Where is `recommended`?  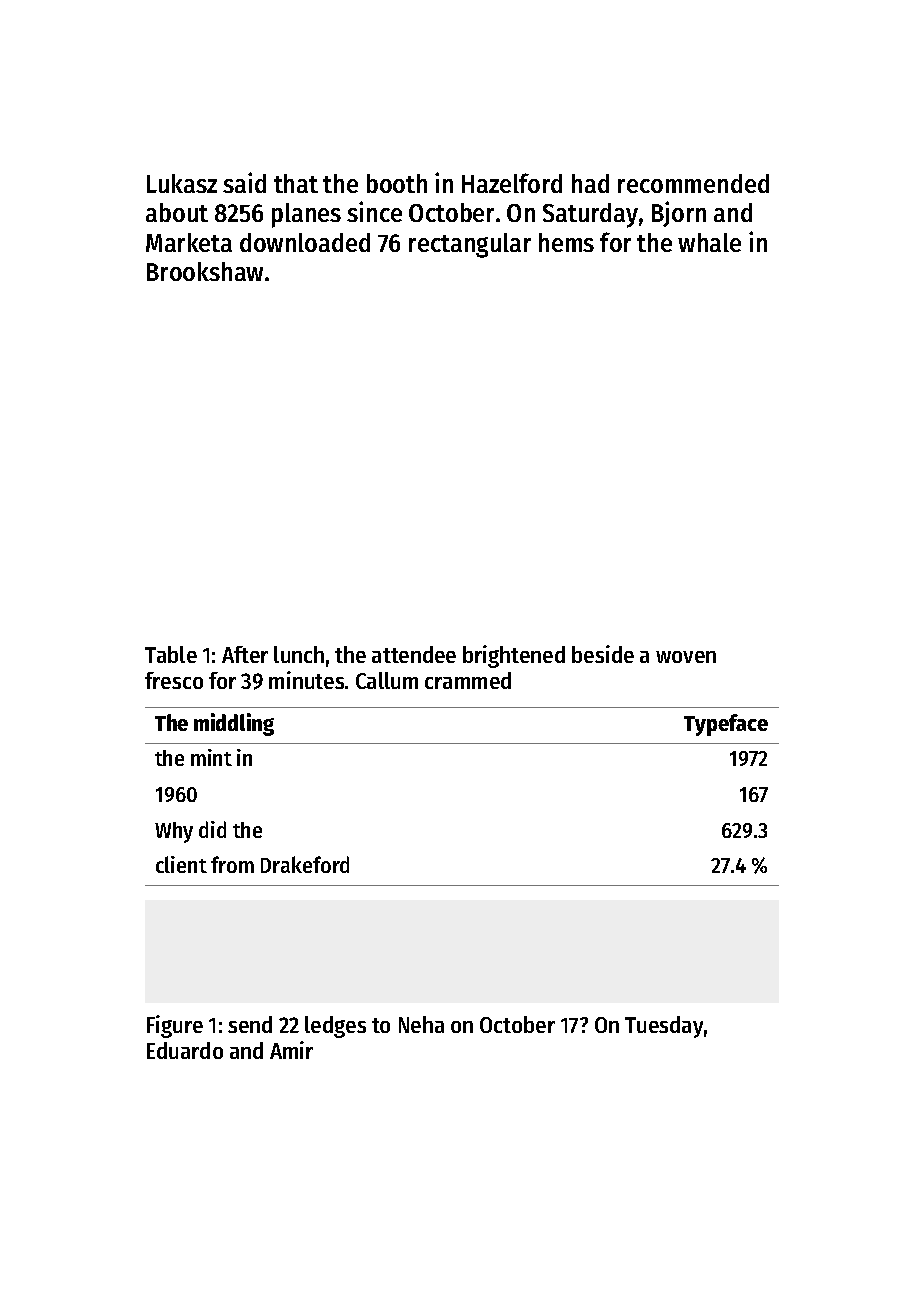 recommended is located at coordinates (693, 183).
